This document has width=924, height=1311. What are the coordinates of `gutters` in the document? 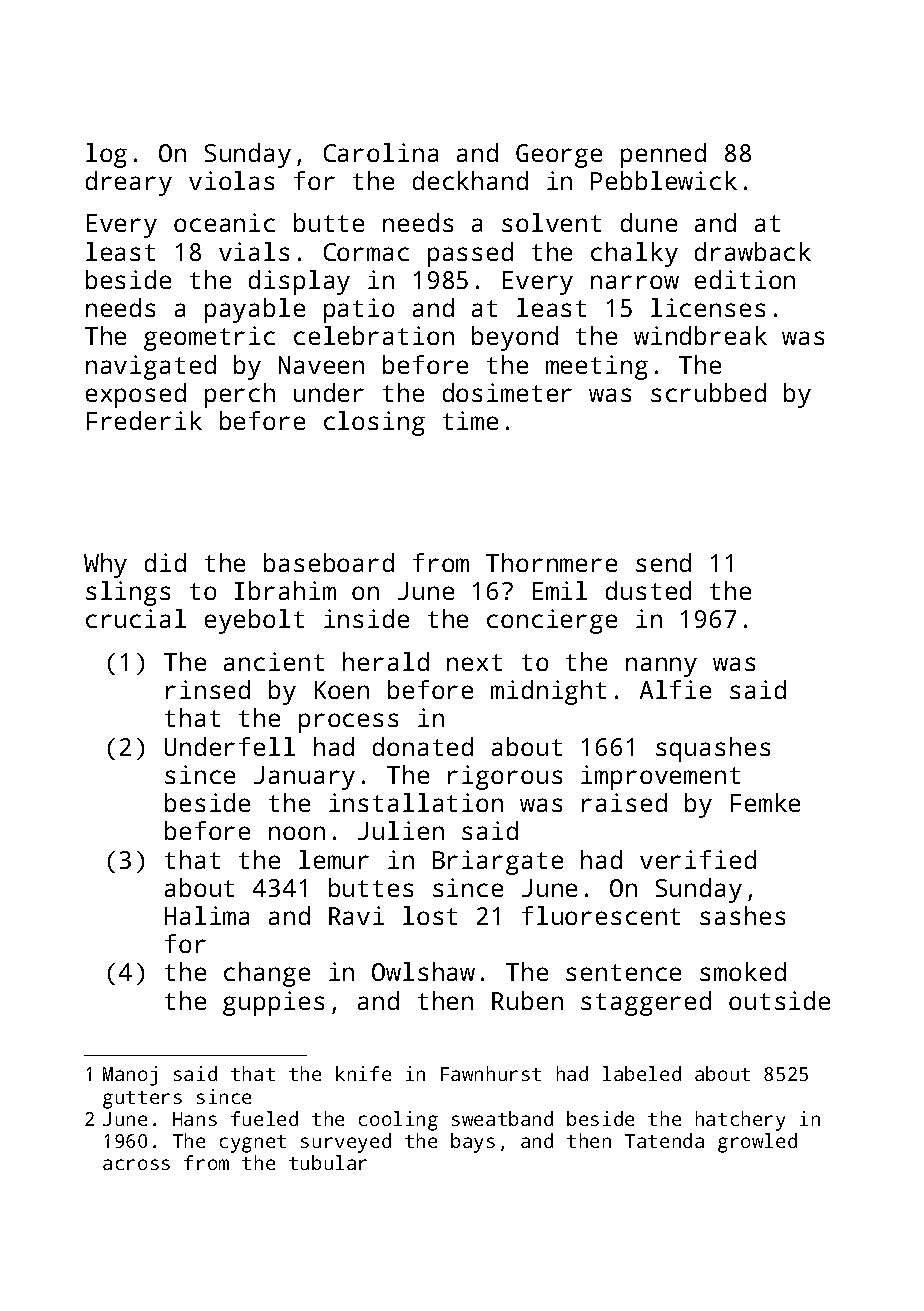 It's located at (142, 1100).
